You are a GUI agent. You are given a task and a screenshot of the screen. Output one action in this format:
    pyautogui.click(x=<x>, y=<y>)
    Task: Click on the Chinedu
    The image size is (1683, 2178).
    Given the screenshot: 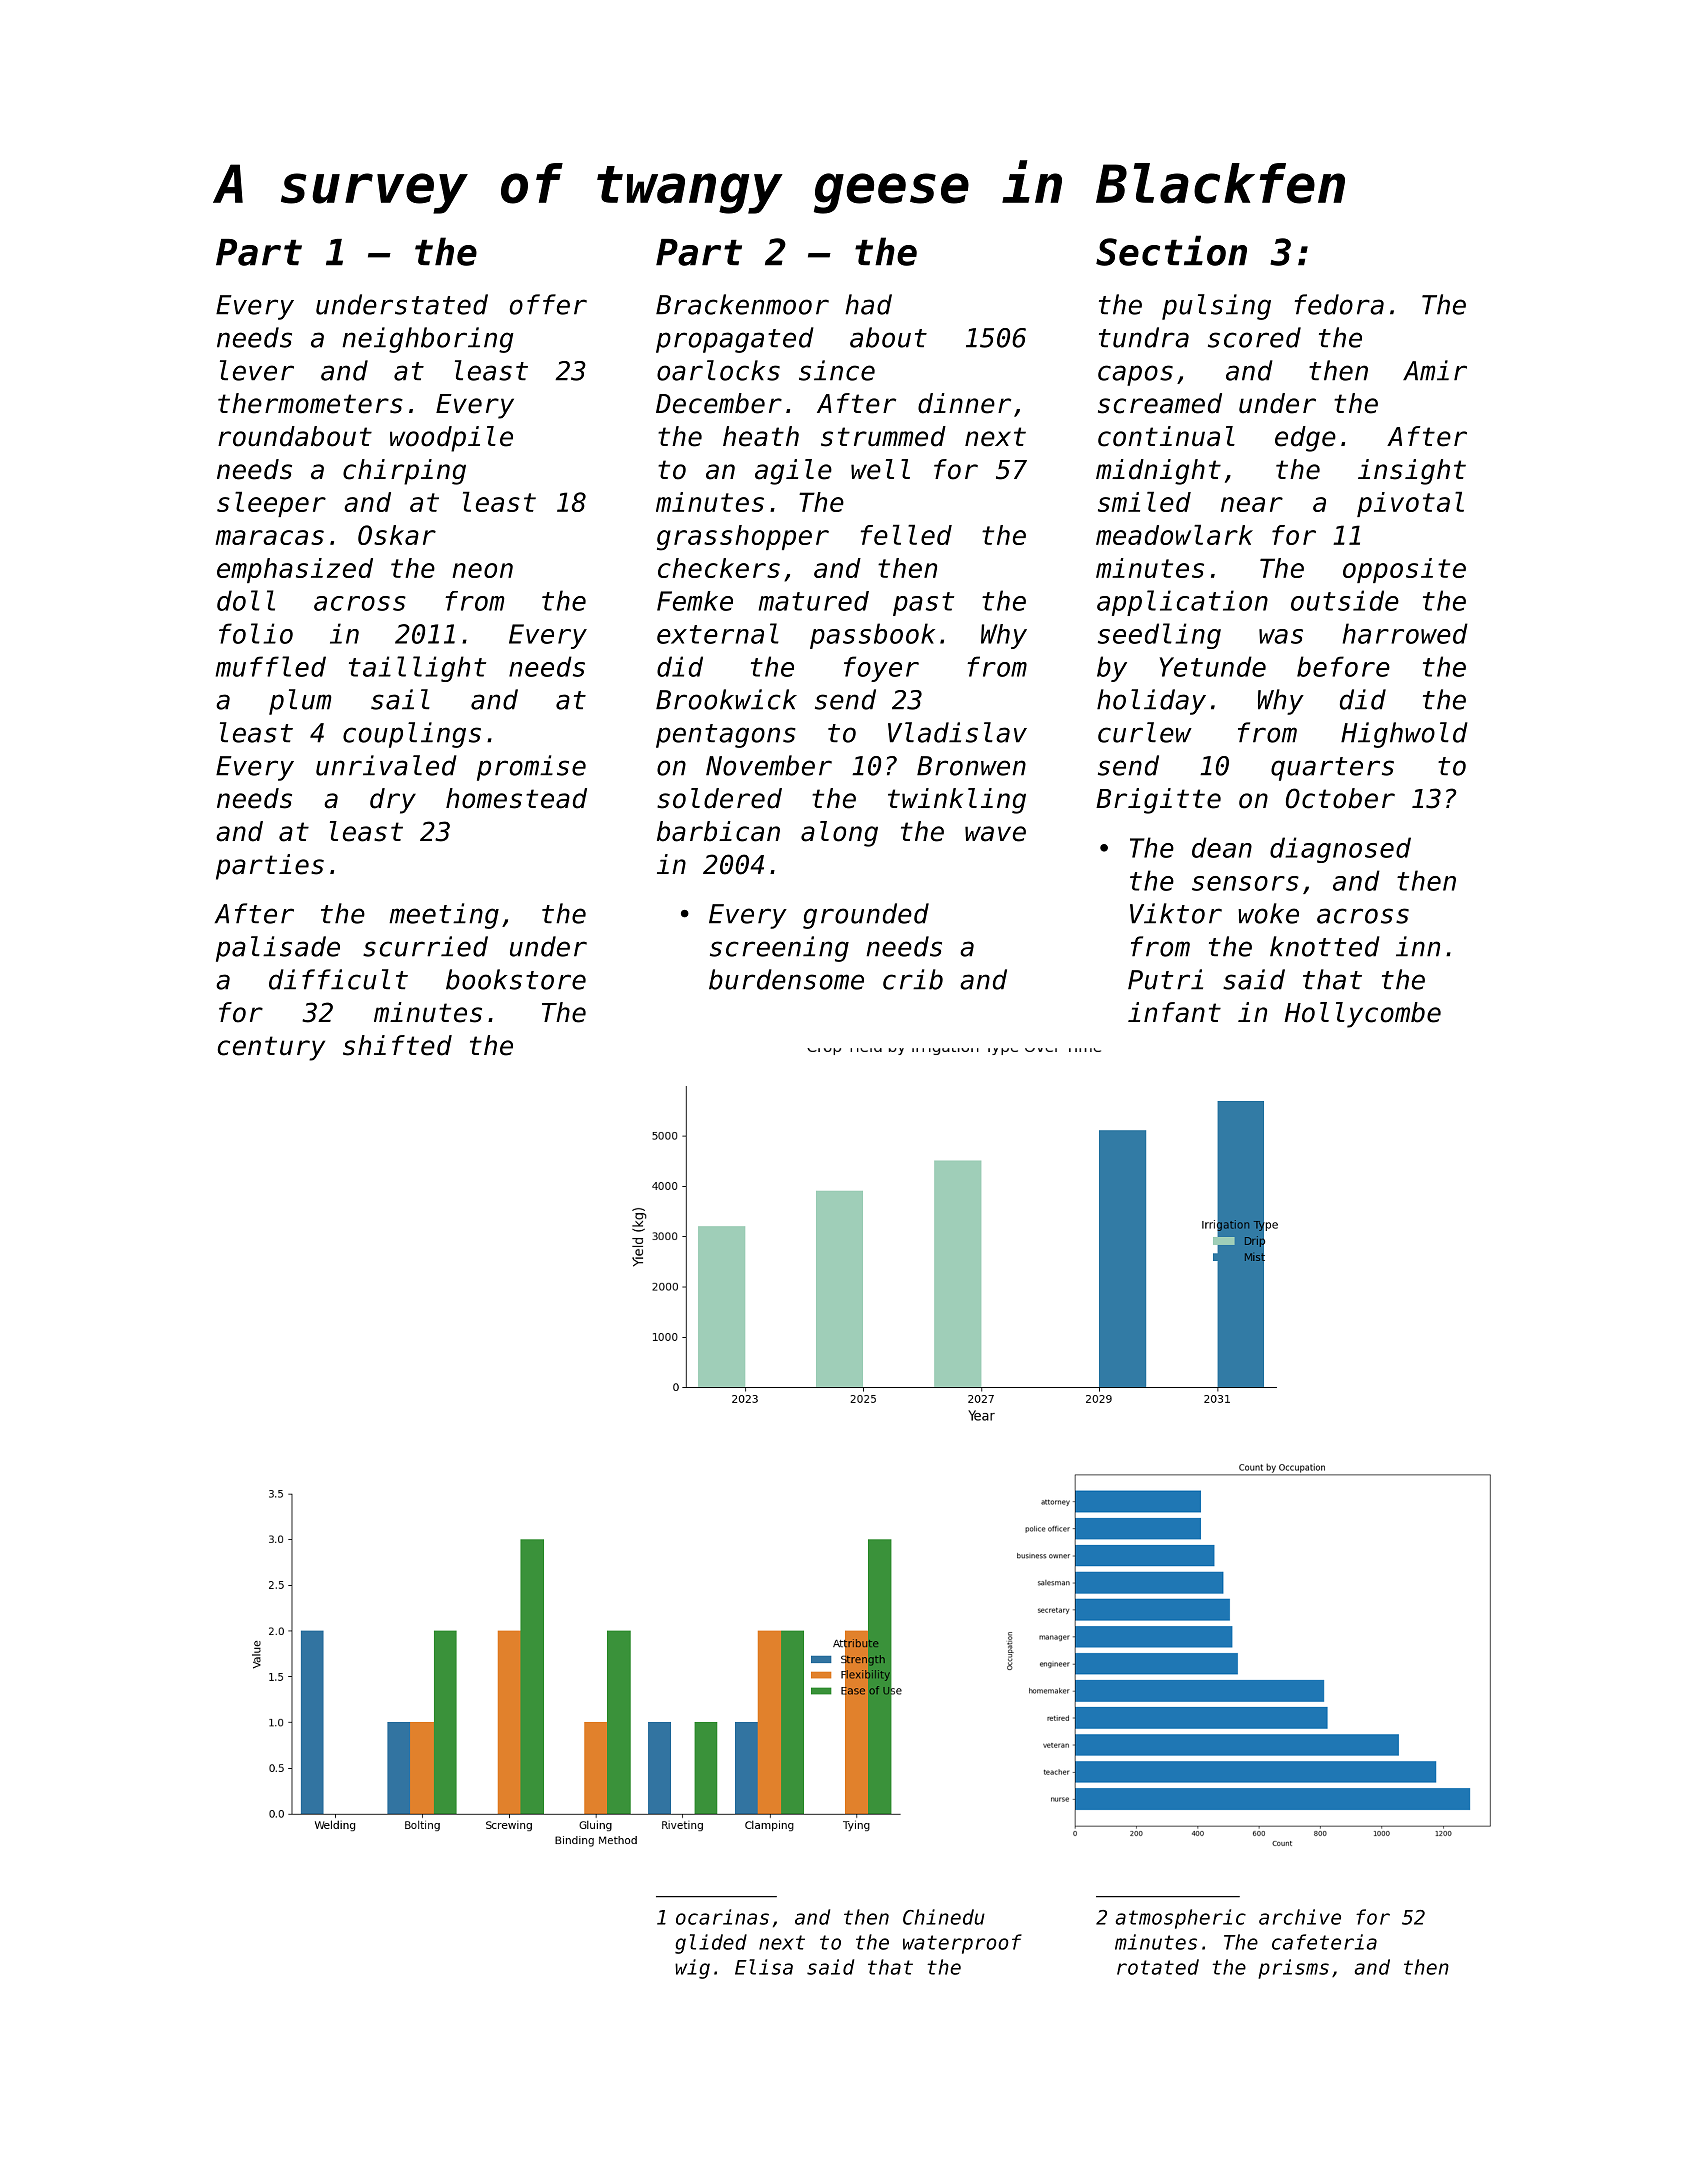 What is the action you would take?
    pyautogui.click(x=944, y=1917)
